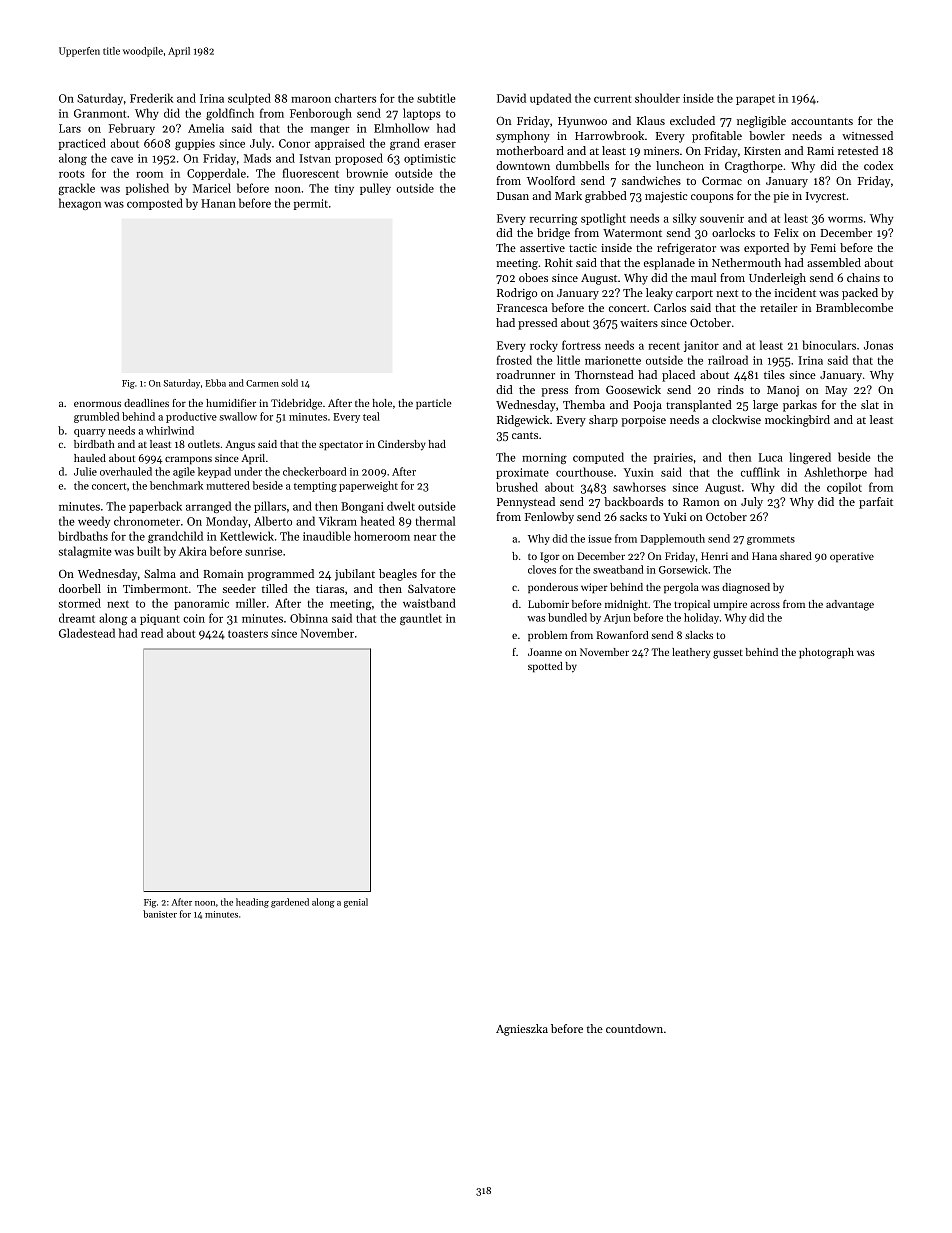  I want to click on Ebba, so click(216, 383).
